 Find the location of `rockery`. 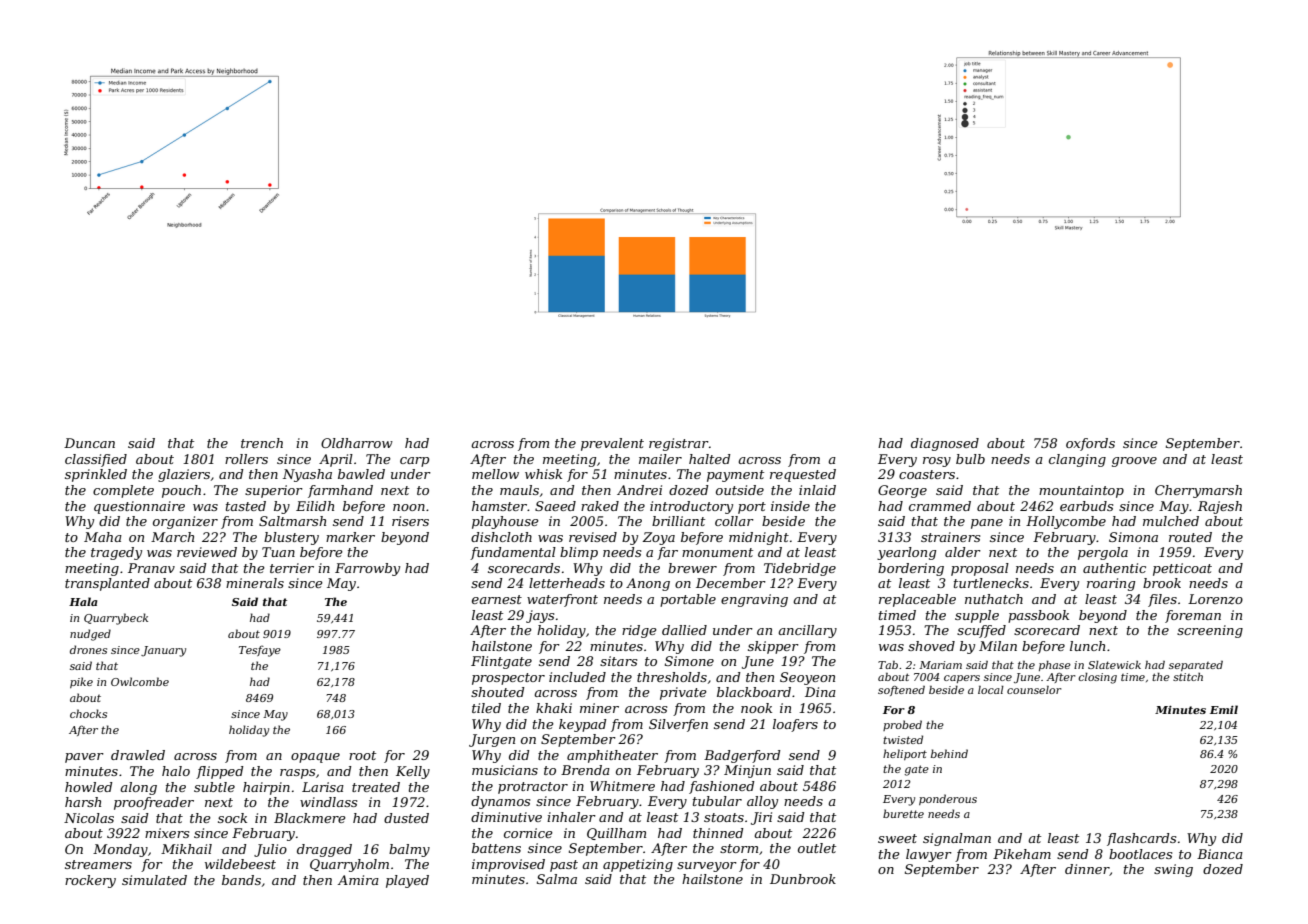

rockery is located at coordinates (90, 881).
